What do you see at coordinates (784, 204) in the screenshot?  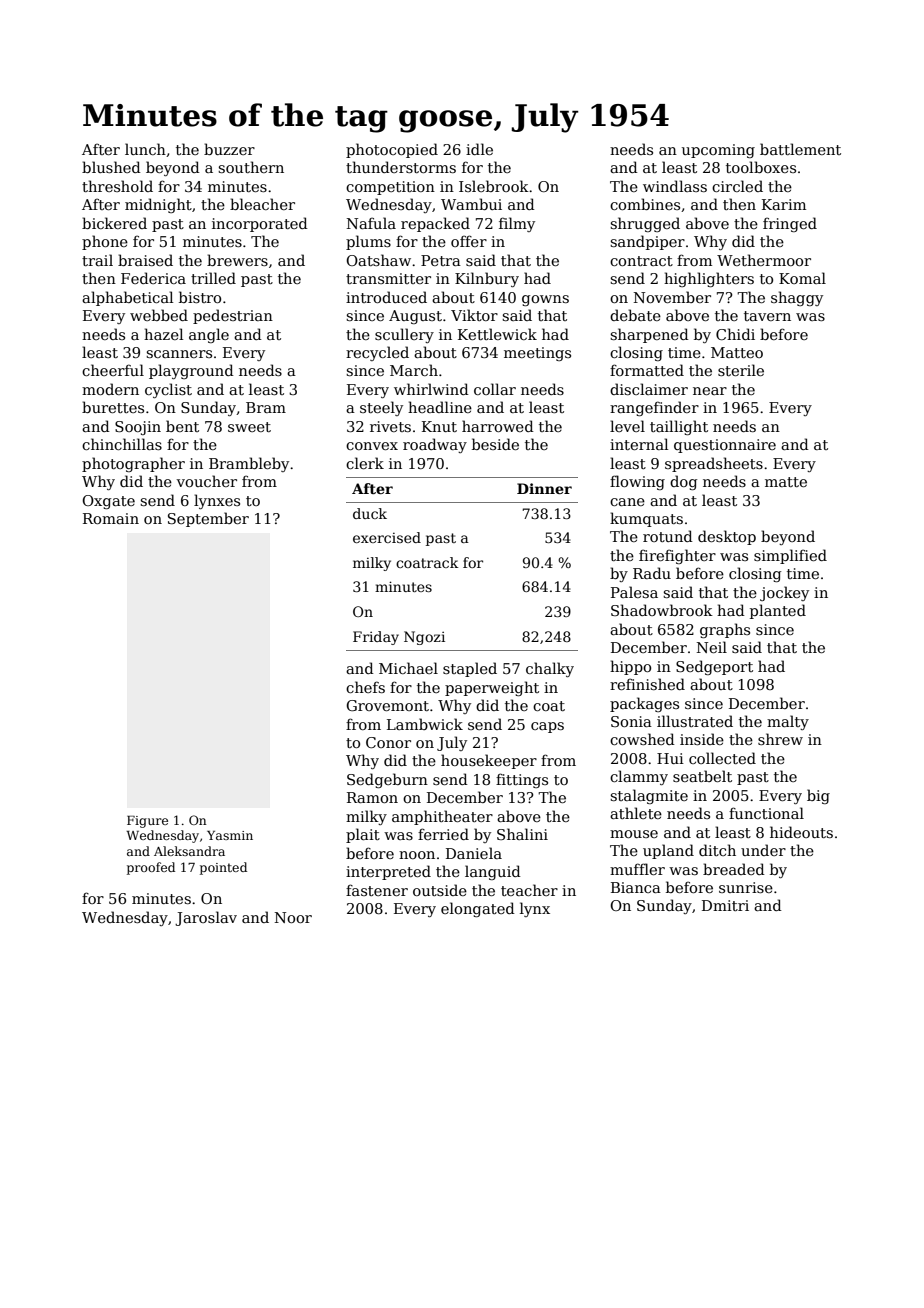 I see `Karim` at bounding box center [784, 204].
